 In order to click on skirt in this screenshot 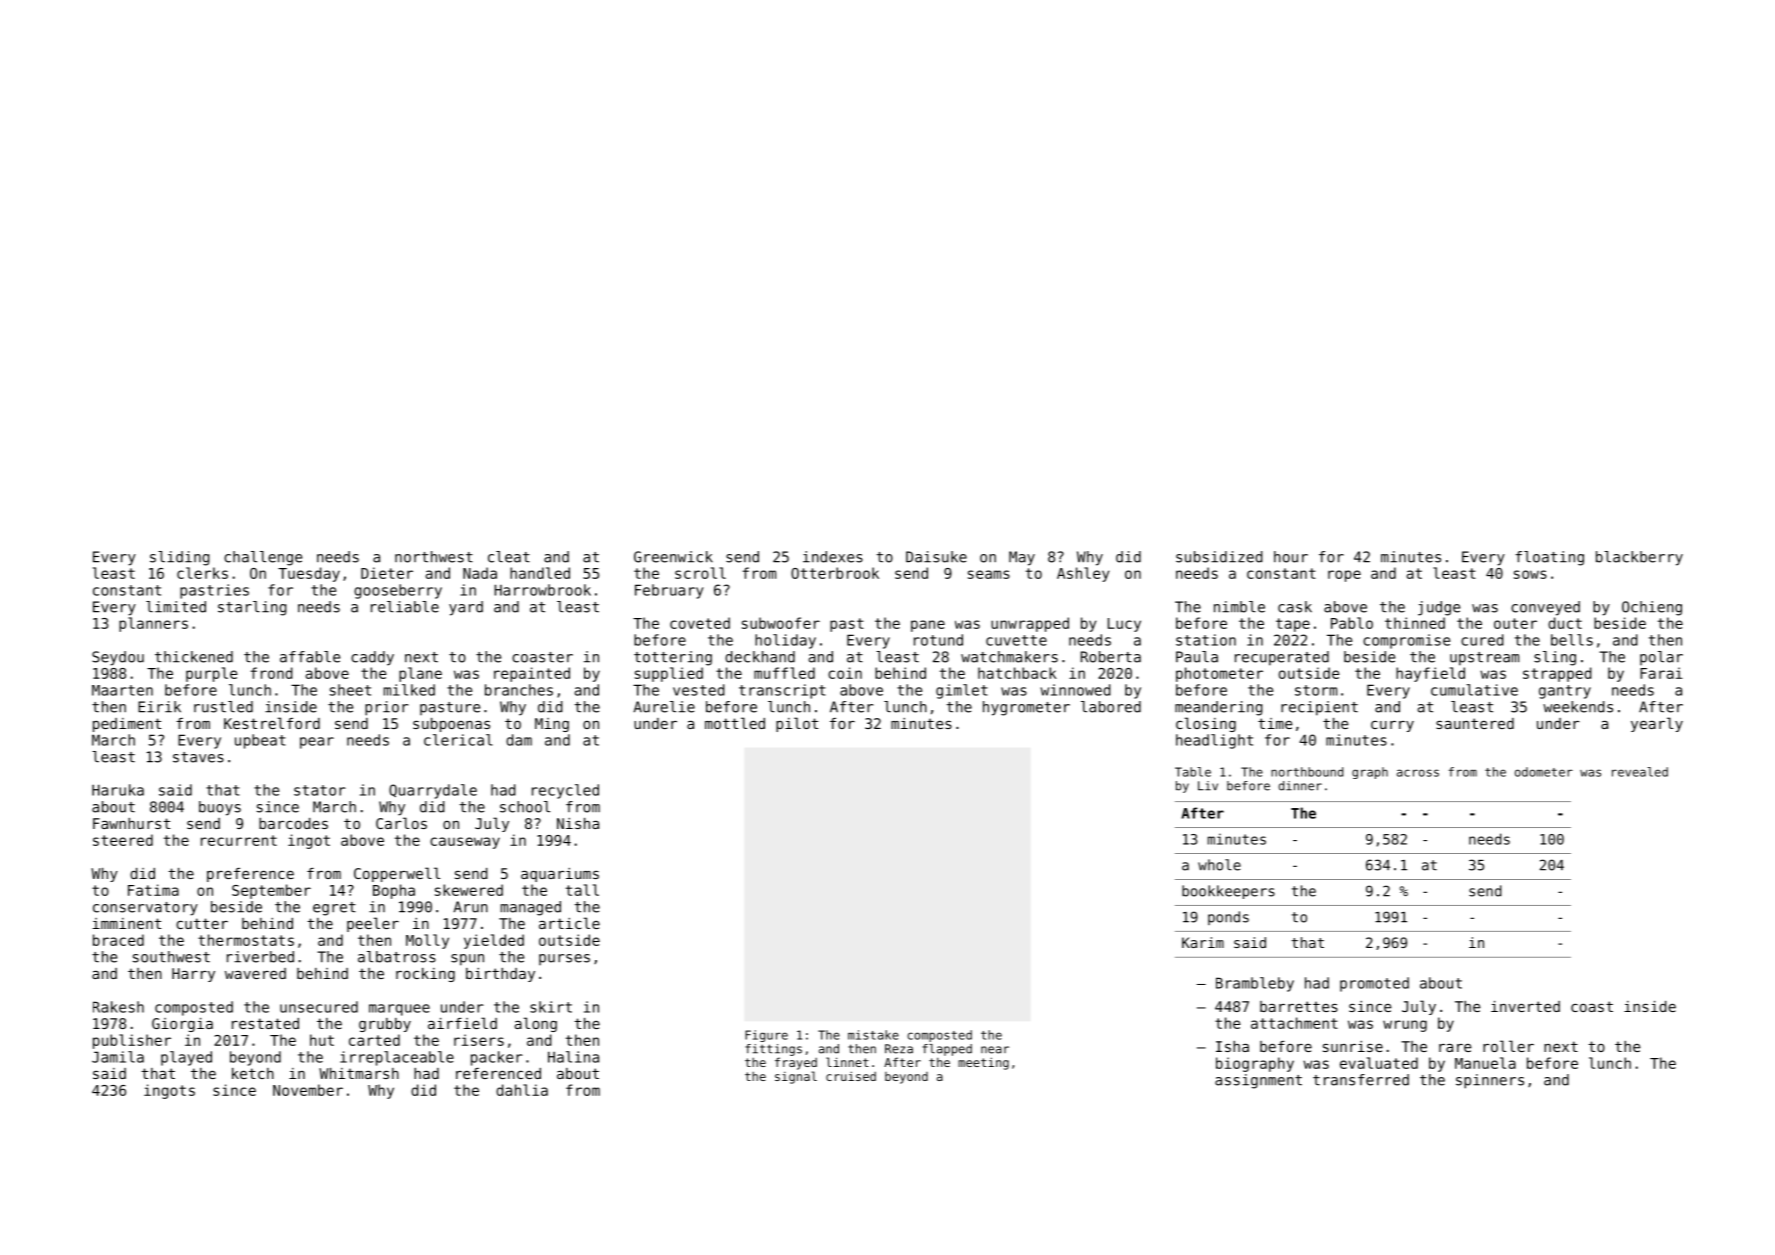, I will do `click(551, 1007)`.
